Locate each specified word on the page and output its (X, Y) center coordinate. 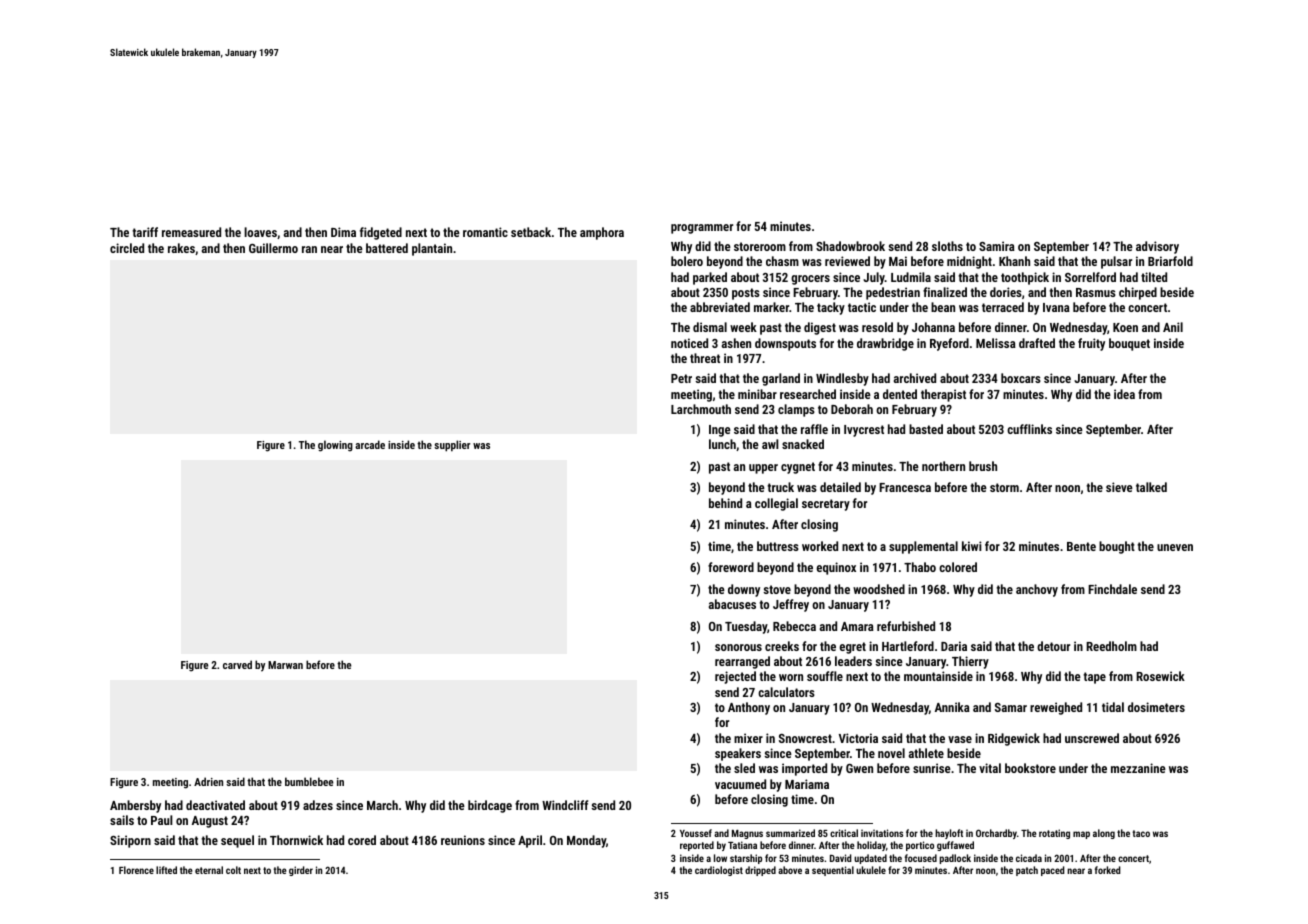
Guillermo (273, 248)
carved (237, 664)
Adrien (208, 781)
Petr (681, 378)
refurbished (906, 626)
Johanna (933, 327)
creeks (782, 646)
